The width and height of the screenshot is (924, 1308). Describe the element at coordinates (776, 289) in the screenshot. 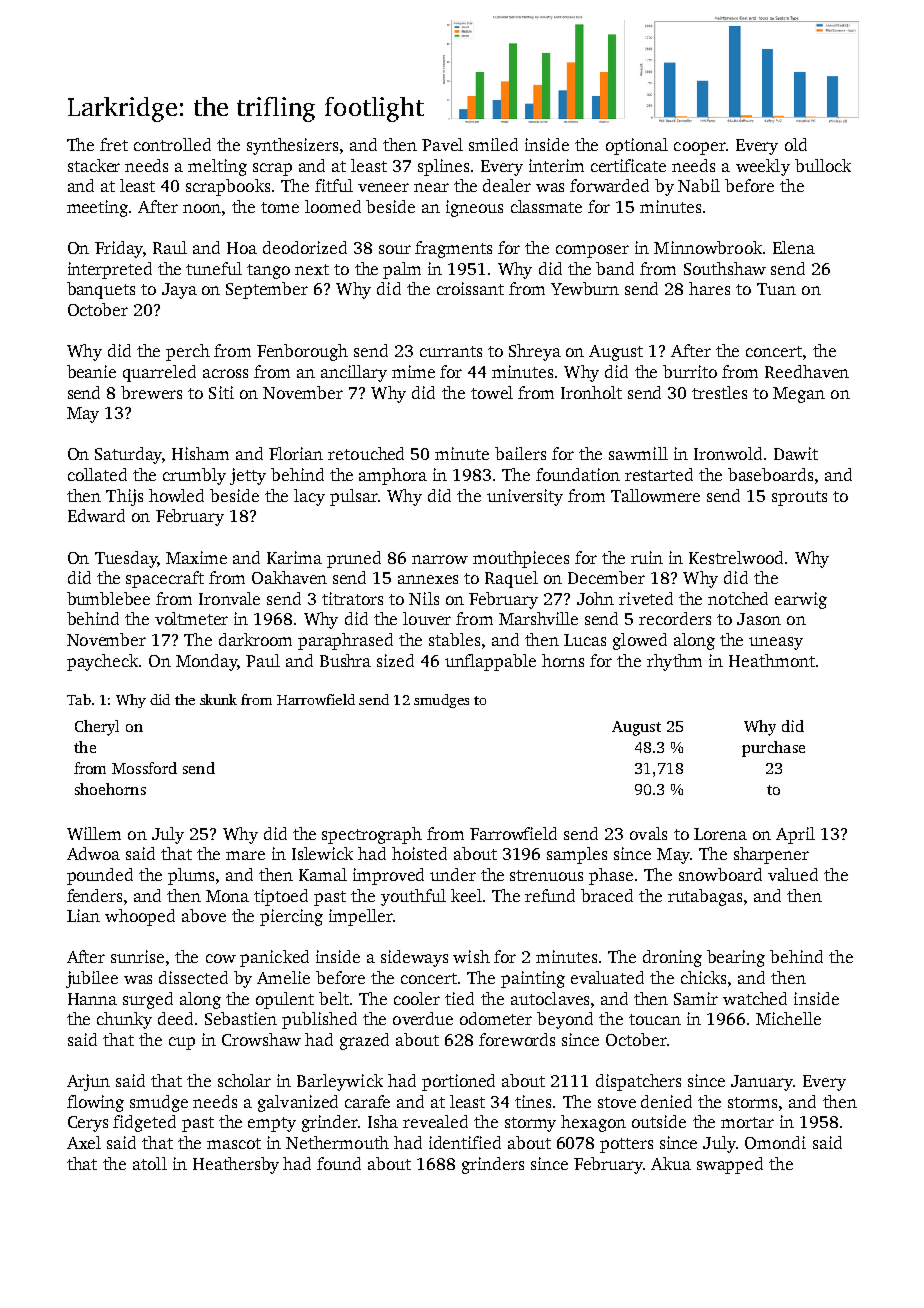

I see `Tuan` at that location.
